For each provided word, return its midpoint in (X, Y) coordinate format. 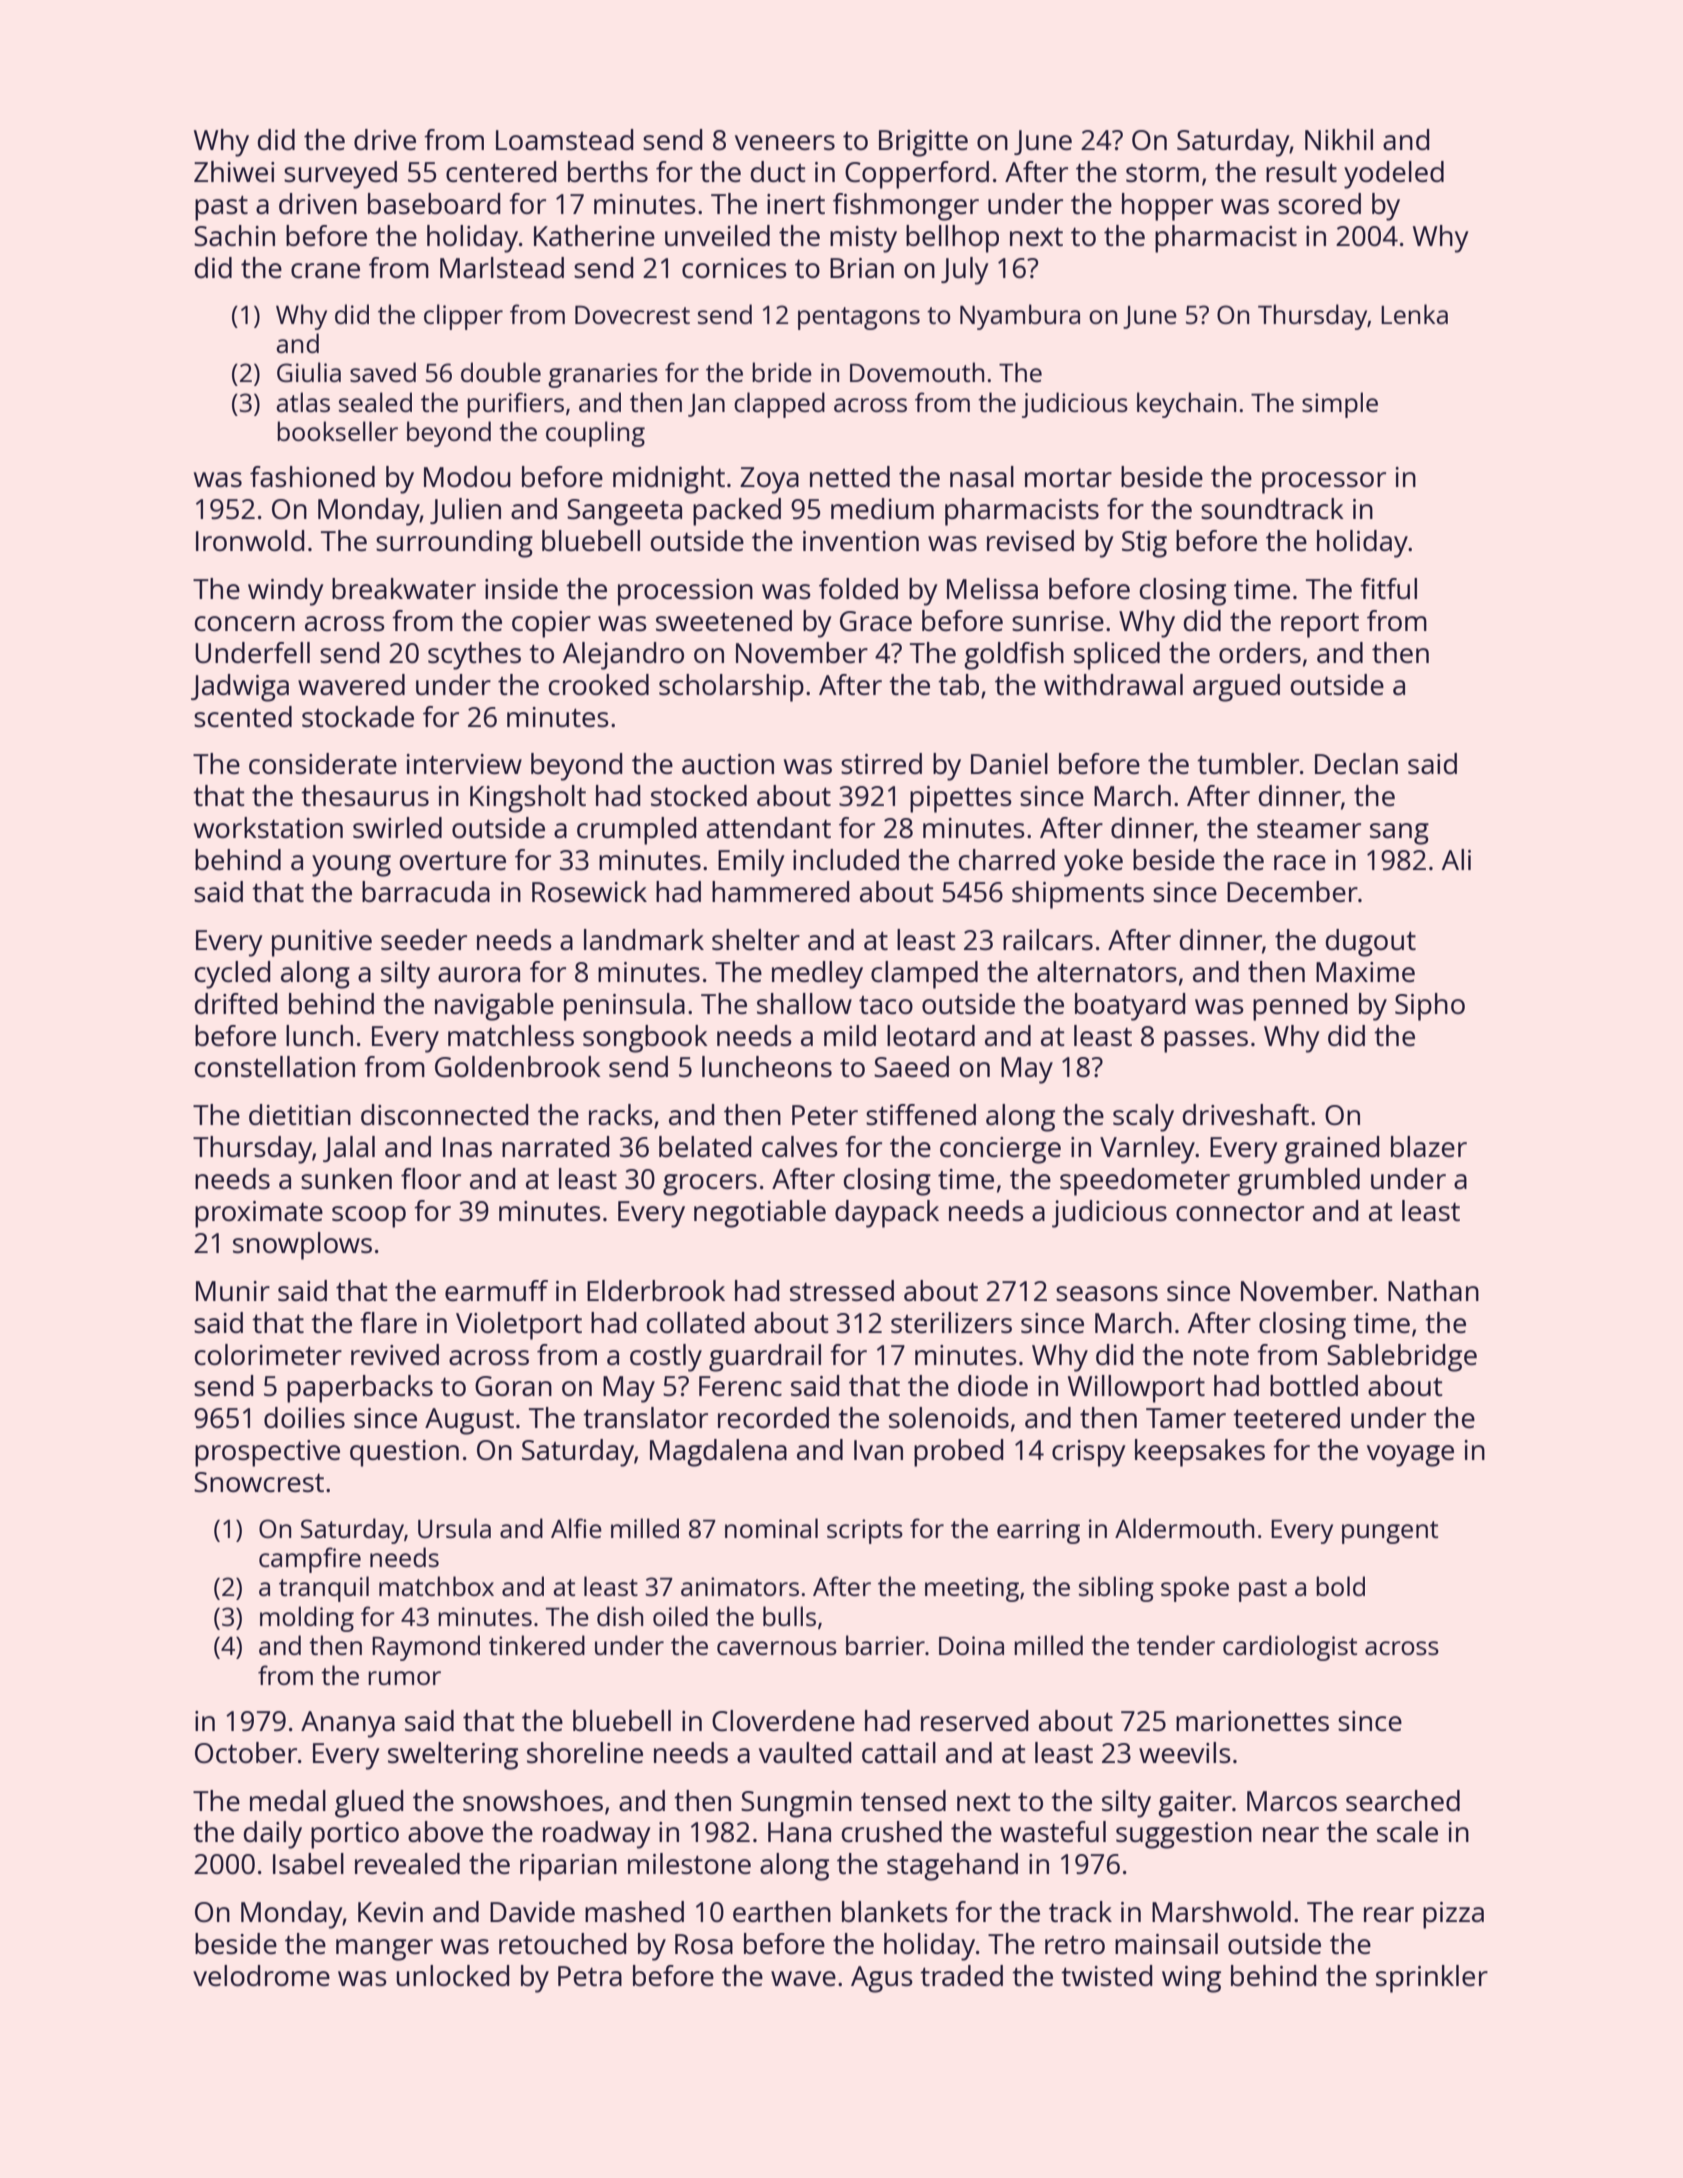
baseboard (434, 203)
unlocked (453, 1975)
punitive (322, 943)
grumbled (1298, 1182)
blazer (1429, 1146)
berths (608, 171)
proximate (259, 1214)
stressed (842, 1290)
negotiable (760, 1214)
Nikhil (1339, 139)
